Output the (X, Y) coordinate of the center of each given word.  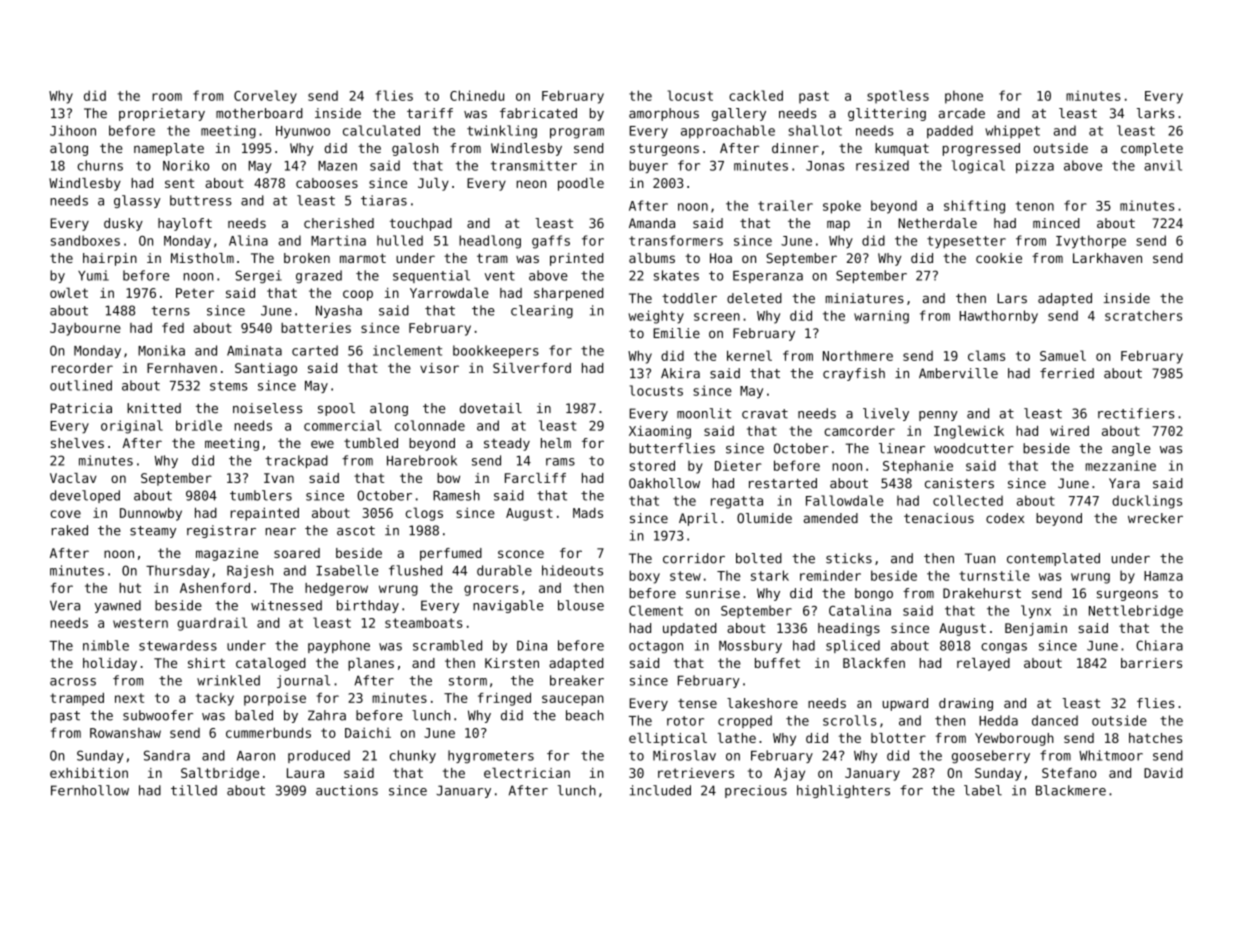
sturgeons (664, 150)
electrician (527, 773)
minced (1056, 223)
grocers (491, 590)
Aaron (256, 756)
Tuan (980, 558)
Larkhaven (1107, 258)
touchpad (421, 224)
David (1163, 773)
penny (938, 416)
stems (229, 386)
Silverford (532, 368)
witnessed (286, 605)
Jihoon (73, 130)
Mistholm (202, 258)
